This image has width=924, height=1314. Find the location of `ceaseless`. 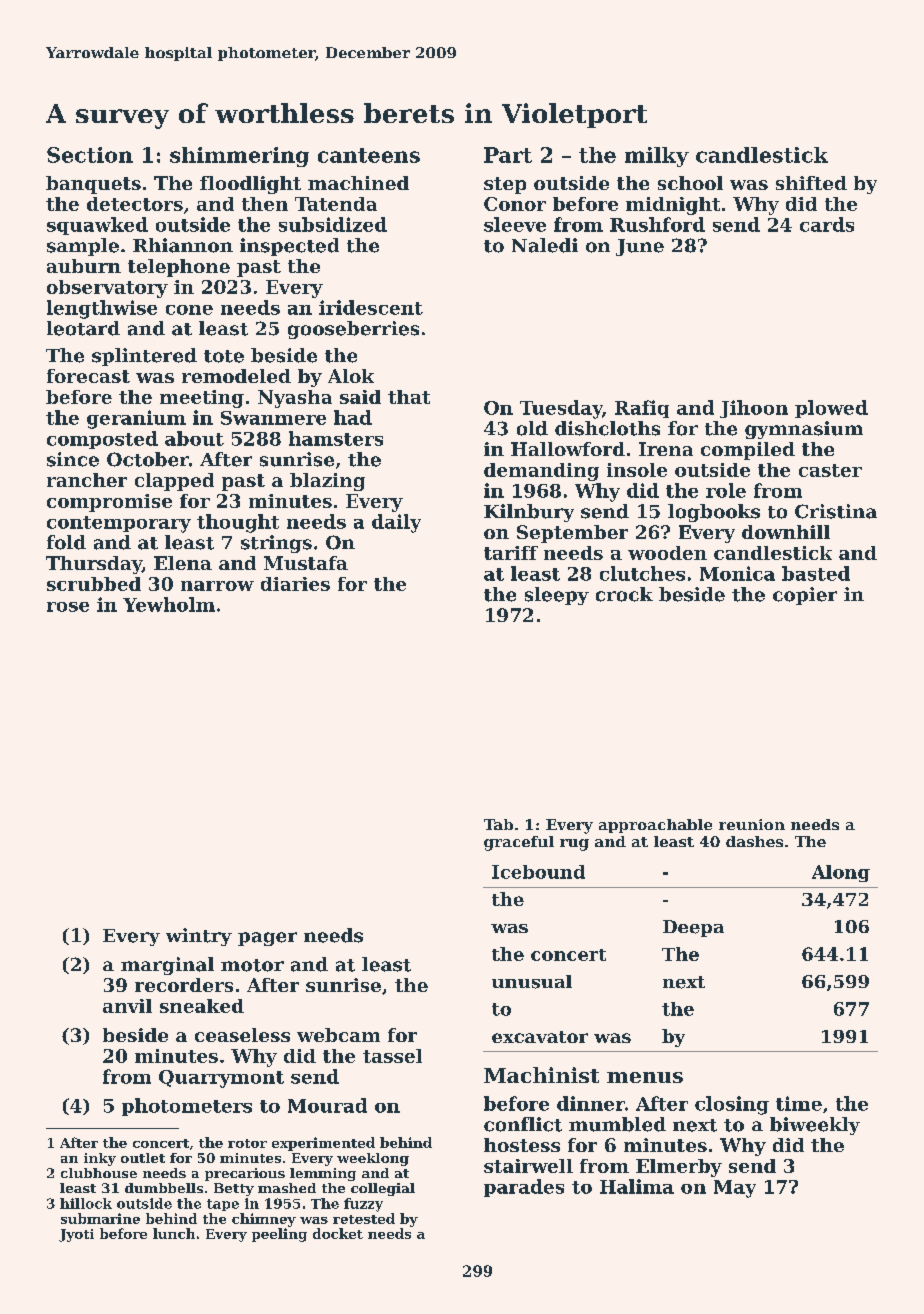

ceaseless is located at coordinates (242, 1035).
